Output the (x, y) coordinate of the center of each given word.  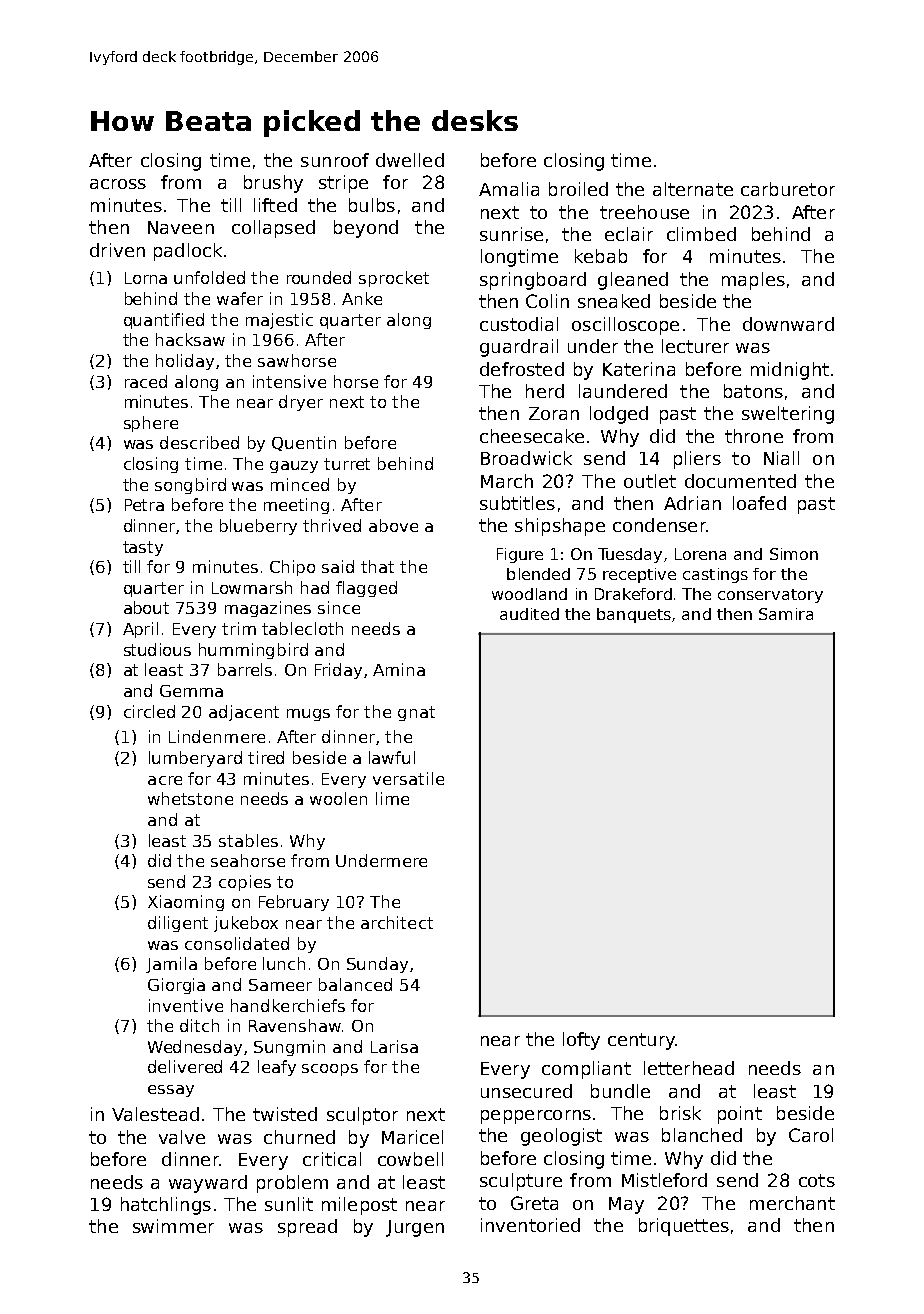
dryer (301, 403)
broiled (578, 189)
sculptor (362, 1116)
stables (248, 840)
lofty (581, 1041)
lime (392, 798)
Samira (786, 614)
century (641, 1041)
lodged (619, 415)
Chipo (292, 568)
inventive (186, 1005)
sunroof (335, 160)
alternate (693, 189)
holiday (185, 362)
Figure (520, 555)
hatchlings (166, 1206)
